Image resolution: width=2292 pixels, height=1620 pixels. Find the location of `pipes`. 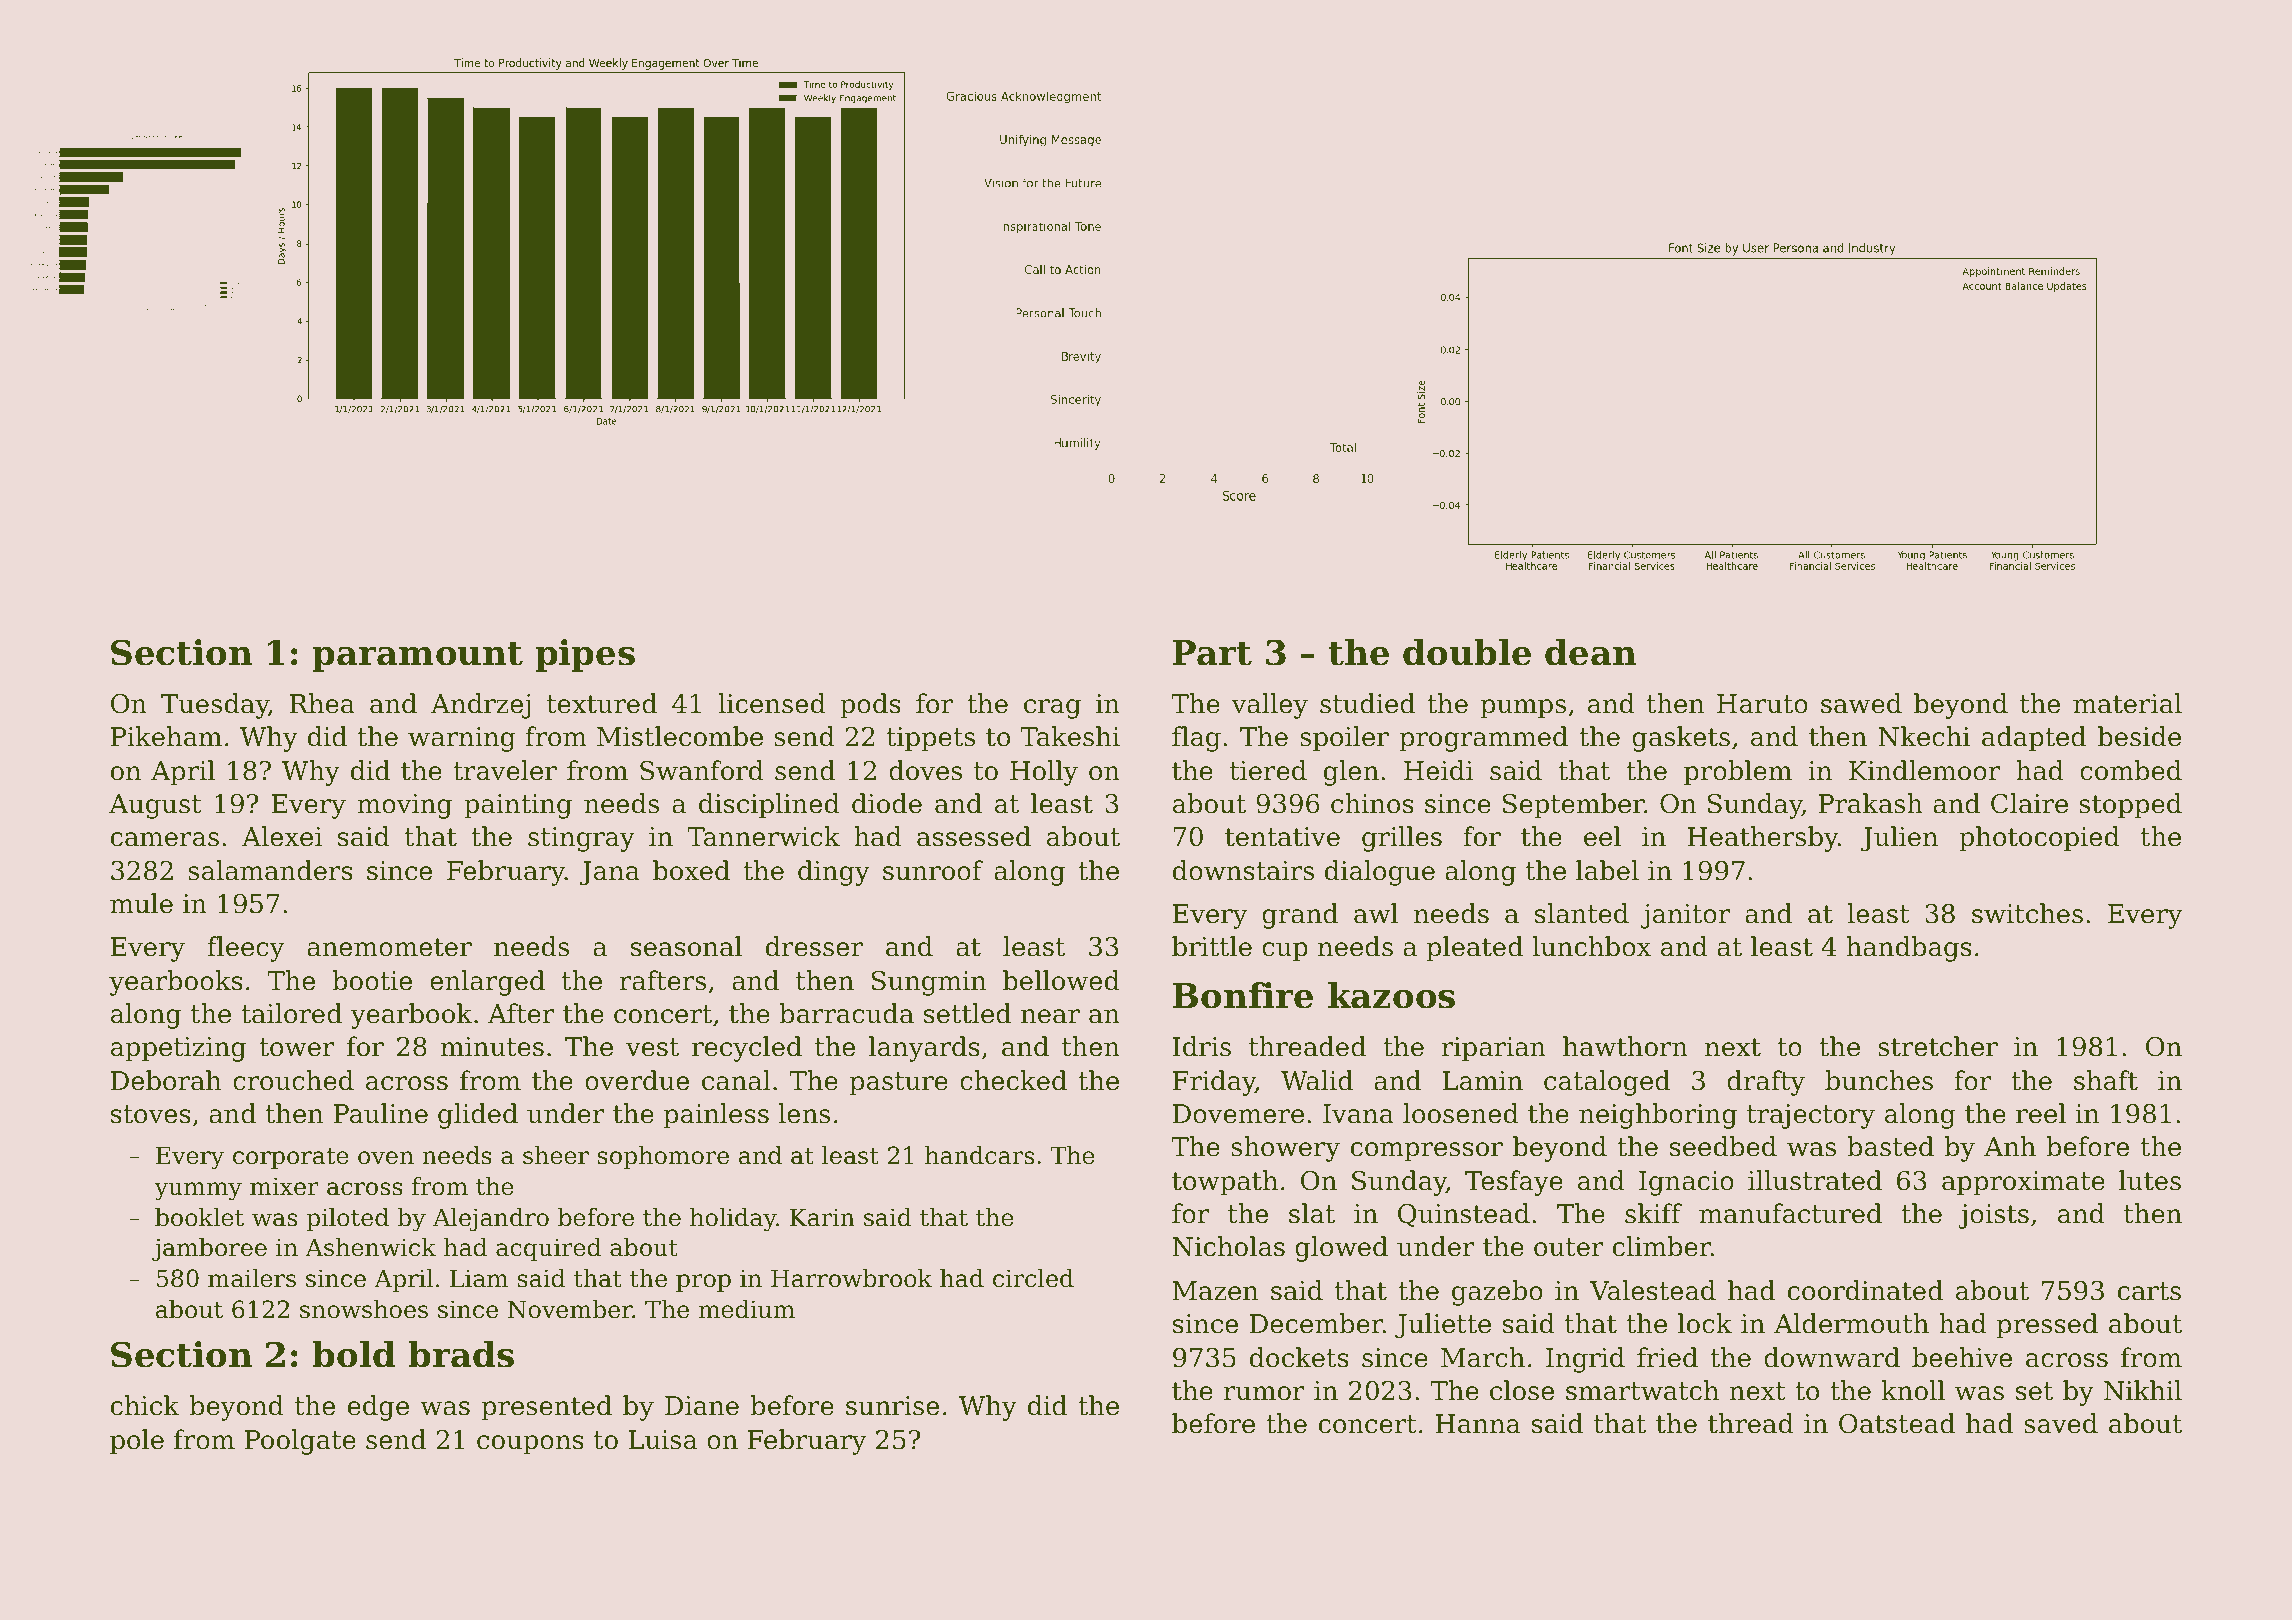

pipes is located at coordinates (585, 655).
